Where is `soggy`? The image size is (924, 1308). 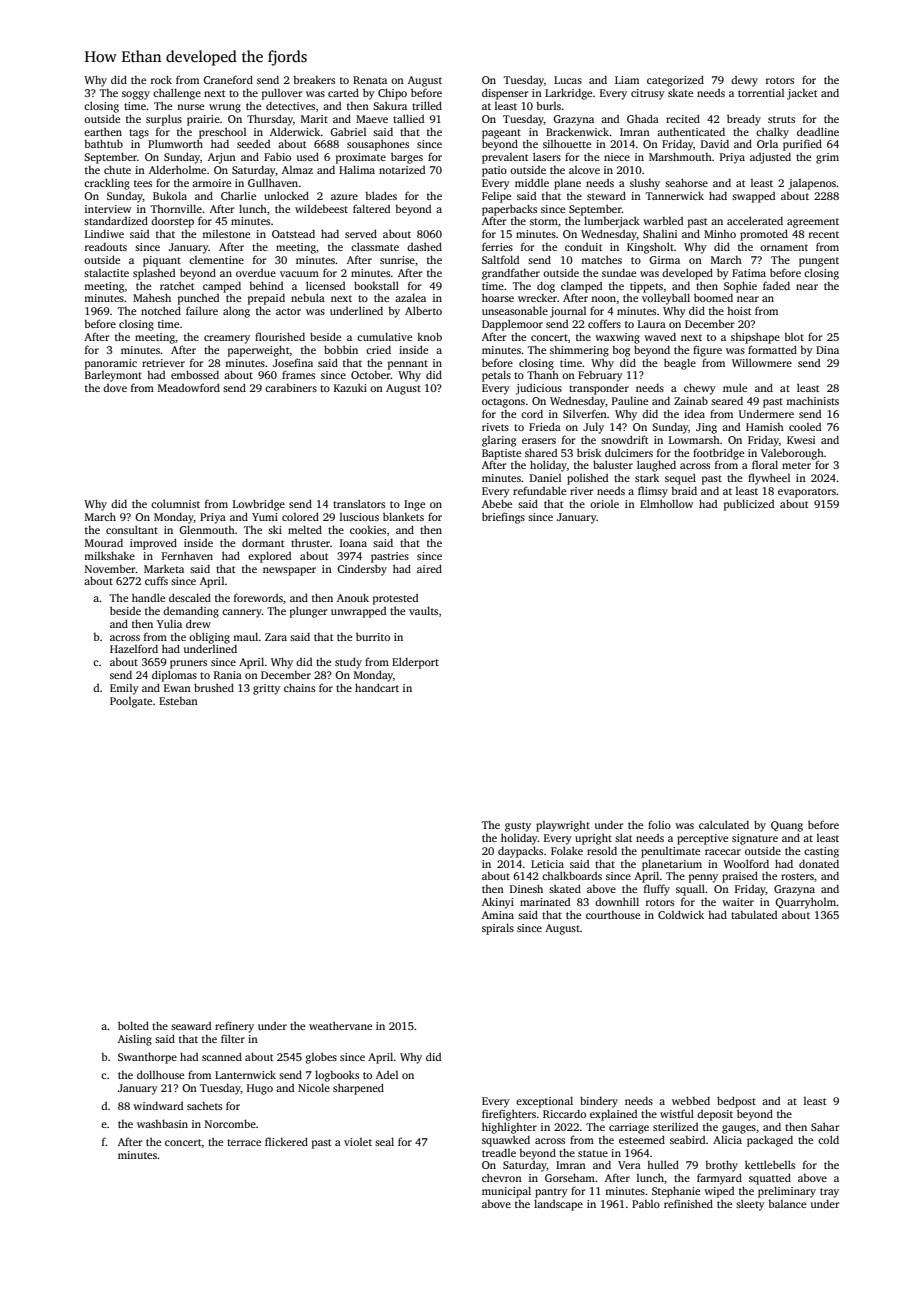
soggy is located at coordinates (136, 95).
